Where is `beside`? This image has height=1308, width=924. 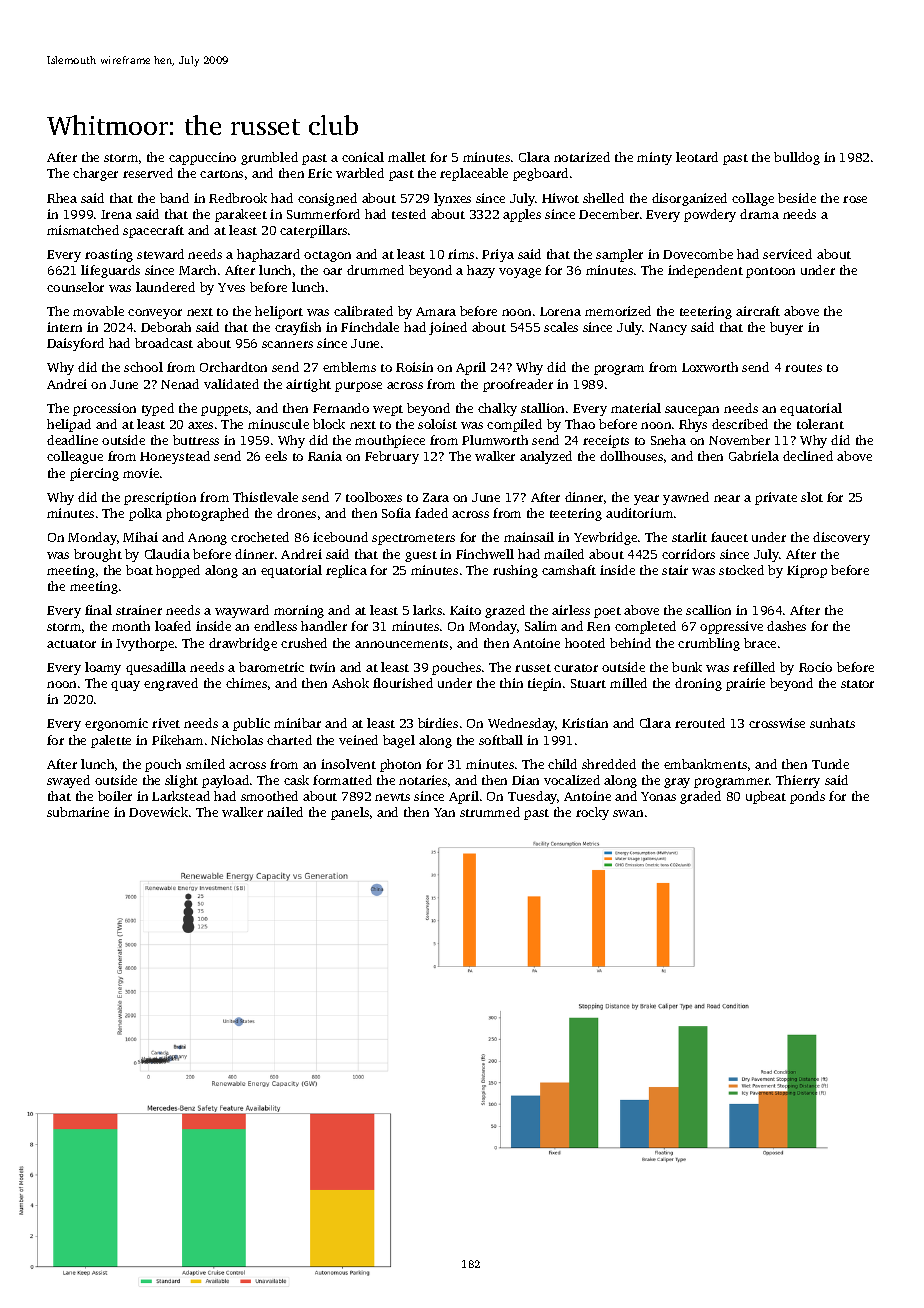 beside is located at coordinates (797, 198).
